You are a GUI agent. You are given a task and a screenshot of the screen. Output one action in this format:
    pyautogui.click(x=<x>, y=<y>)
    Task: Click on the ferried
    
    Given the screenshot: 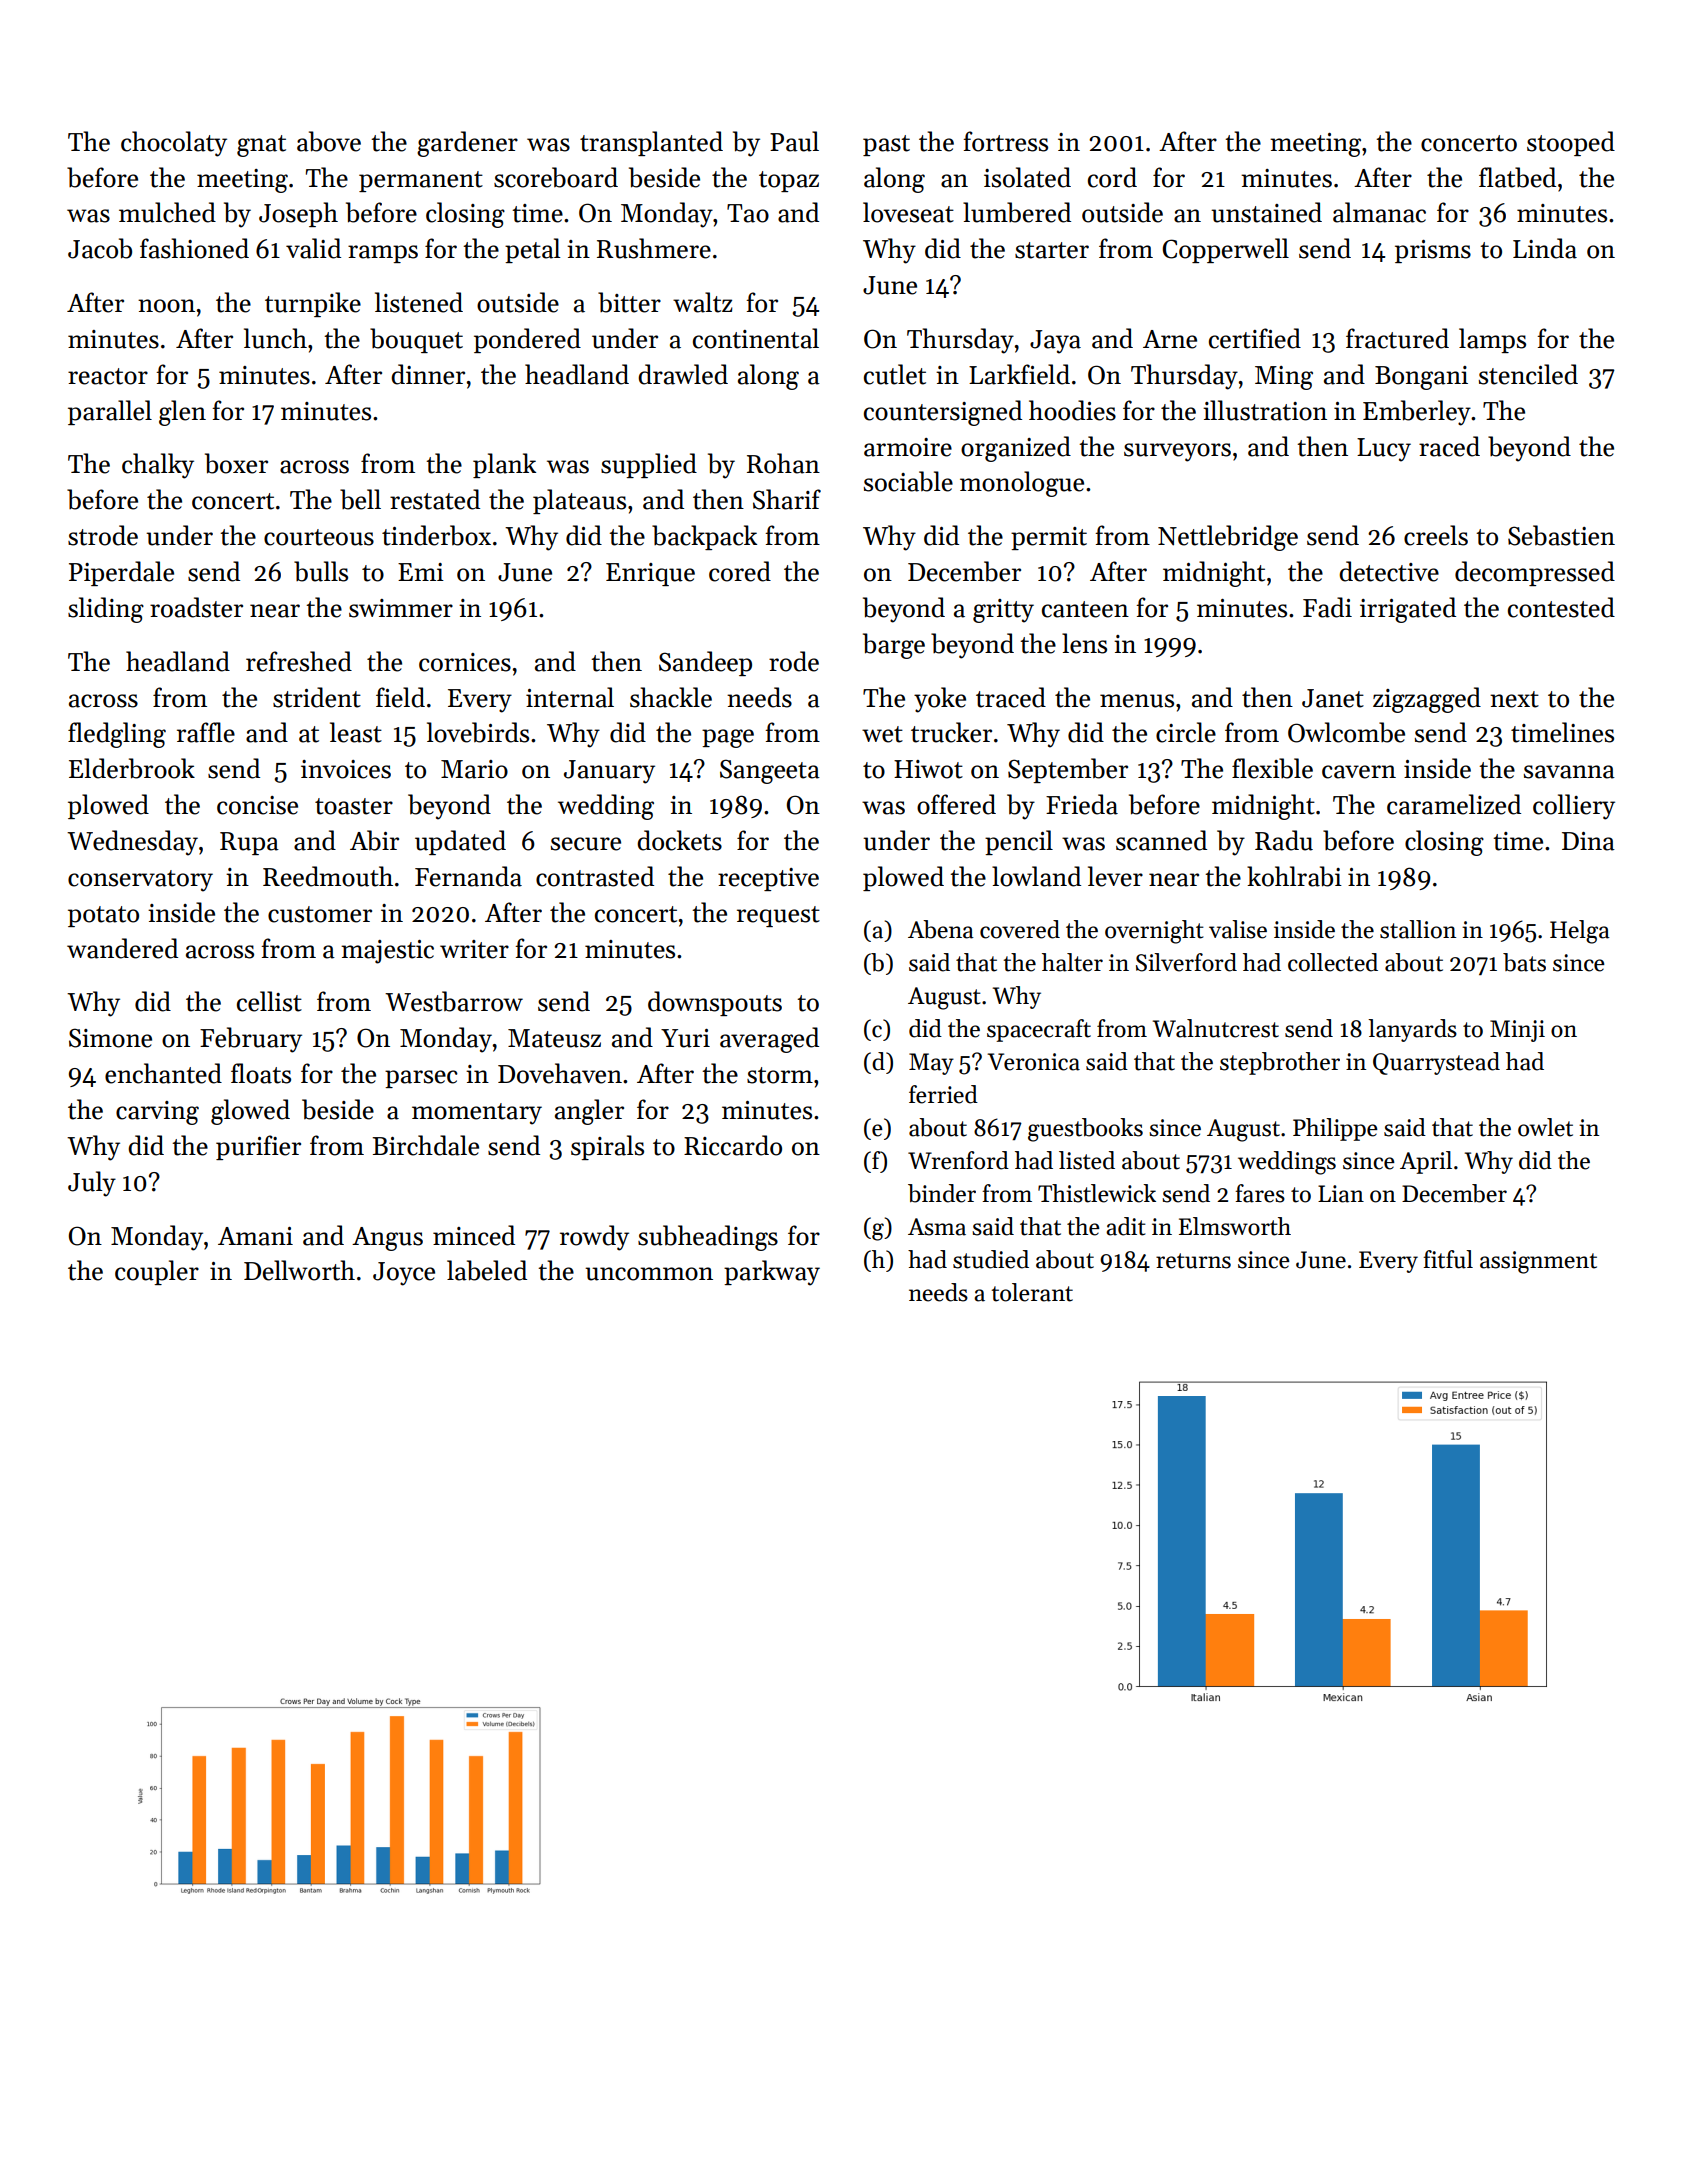 What is the action you would take?
    pyautogui.click(x=943, y=1094)
